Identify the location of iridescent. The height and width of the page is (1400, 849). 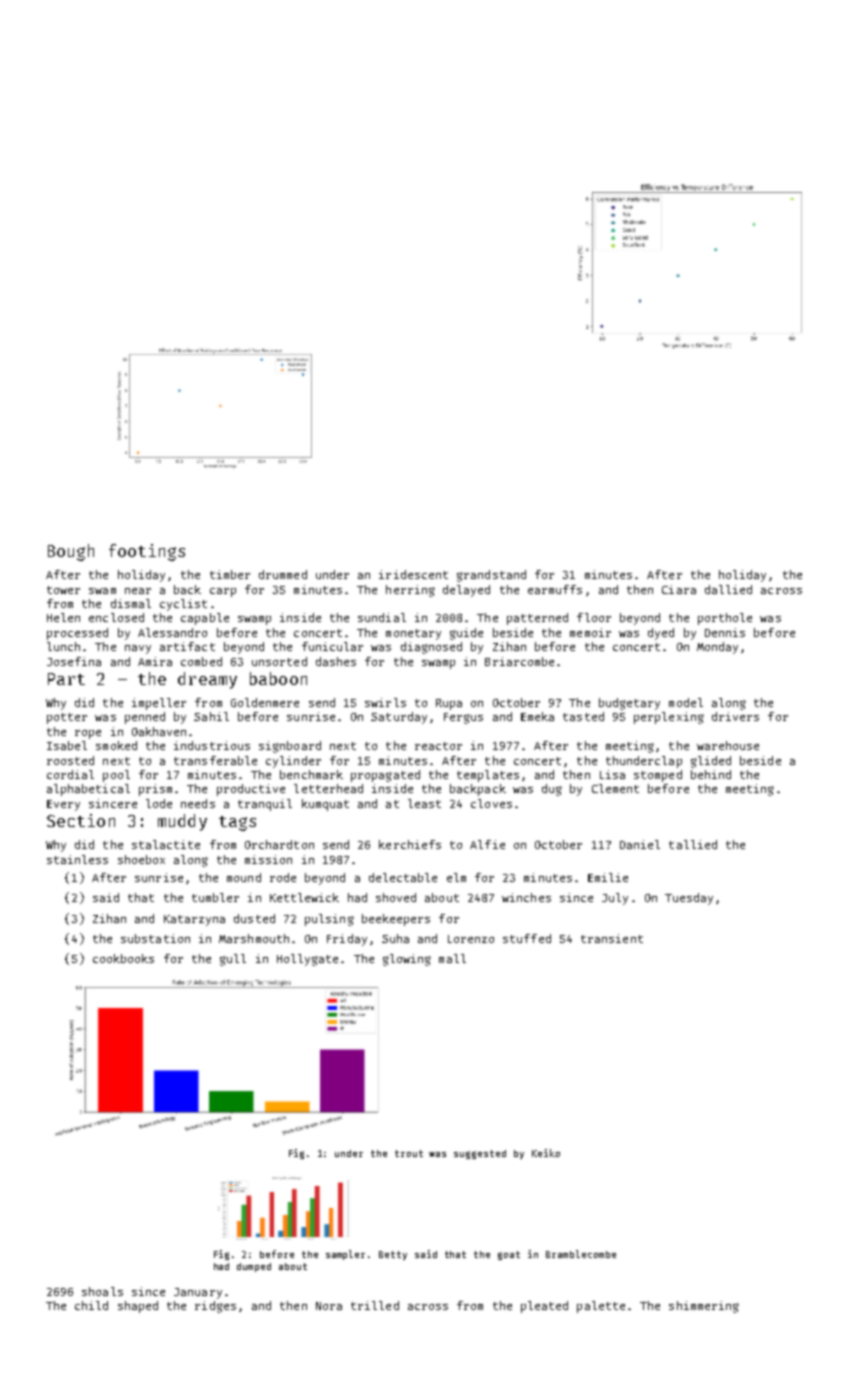
(413, 574).
